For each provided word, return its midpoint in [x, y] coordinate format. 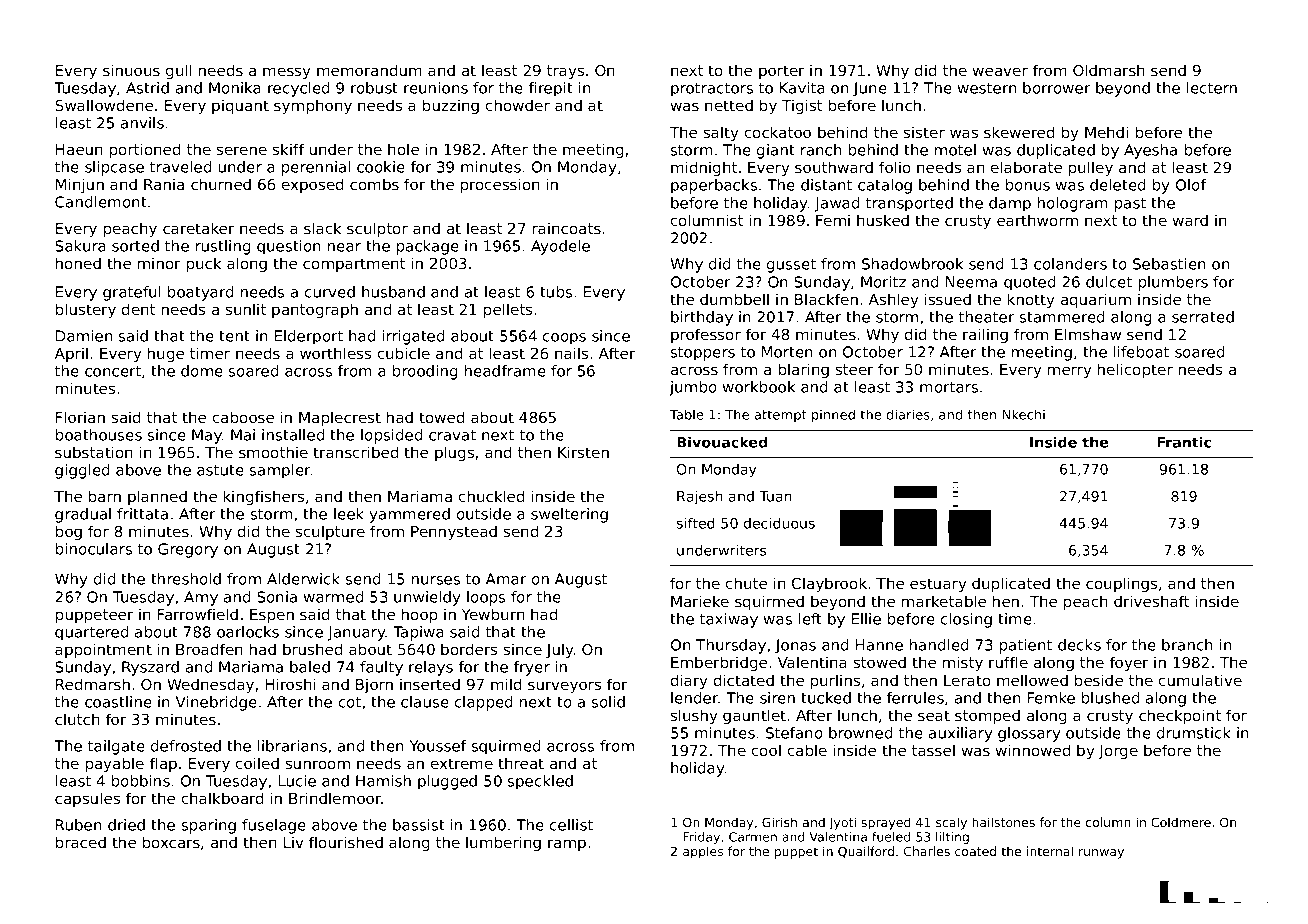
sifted [695, 523]
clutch [77, 719]
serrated [1203, 317]
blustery [86, 310]
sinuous [131, 70]
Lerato [967, 680]
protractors [712, 90]
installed [293, 435]
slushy [694, 716]
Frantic [1184, 442]
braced [81, 842]
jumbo [693, 388]
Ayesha [1150, 151]
